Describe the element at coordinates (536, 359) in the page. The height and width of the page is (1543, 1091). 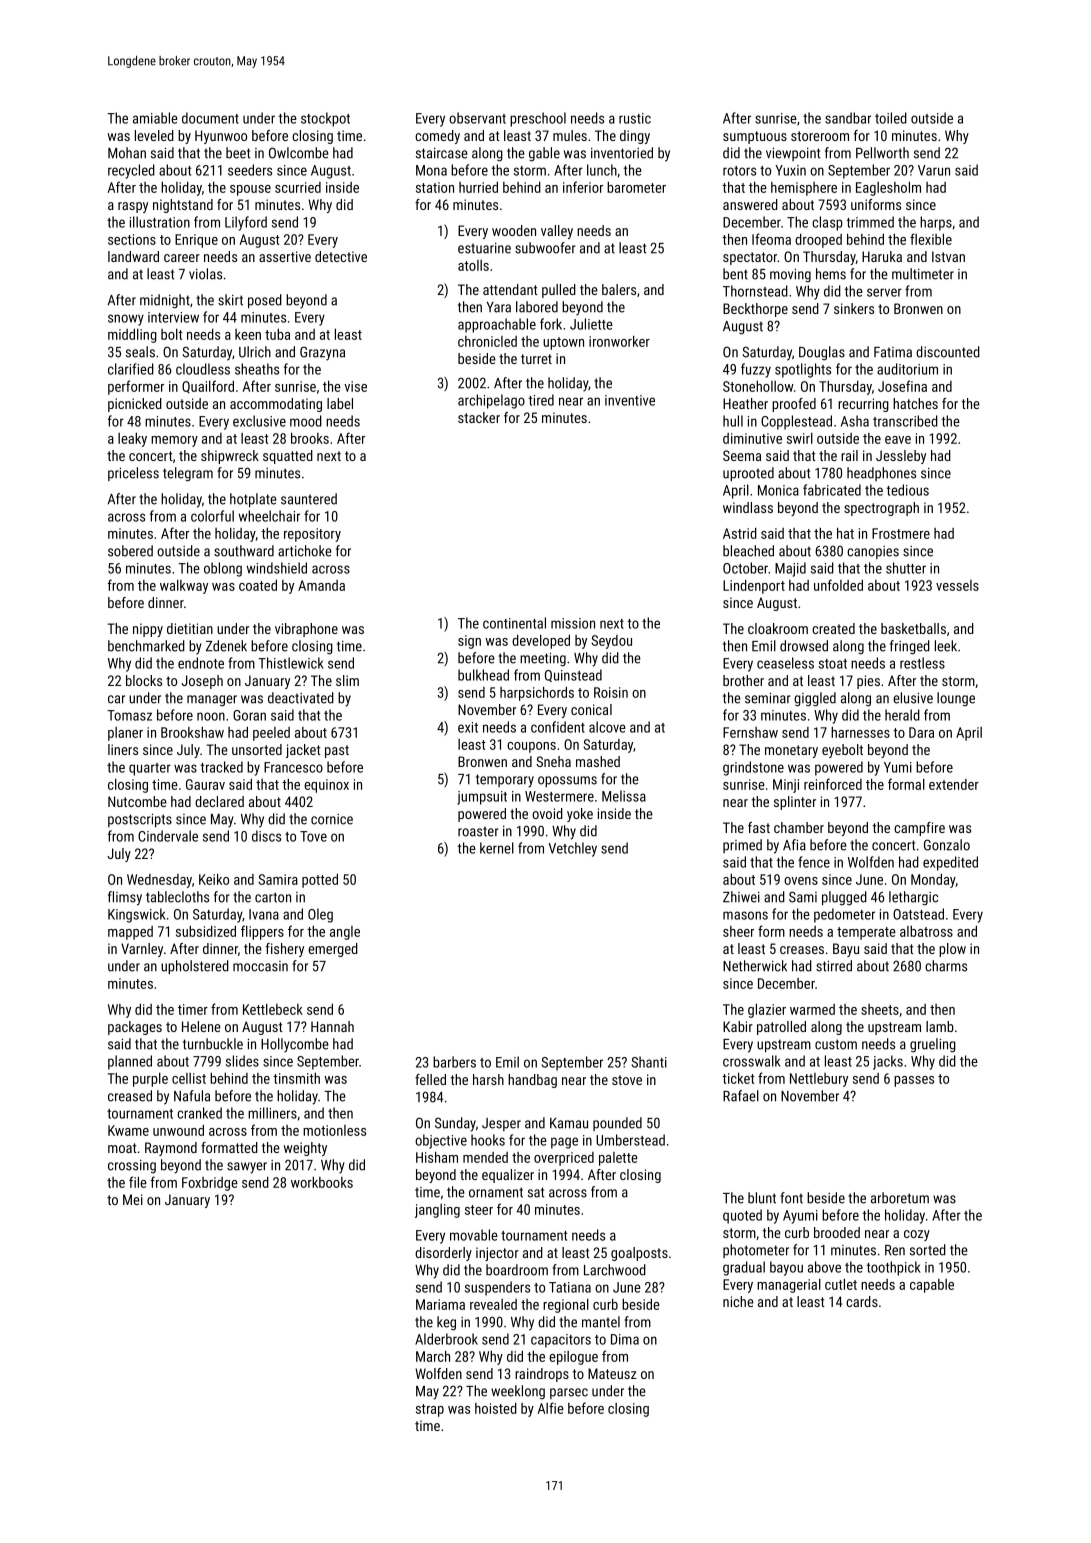
I see `turret` at that location.
